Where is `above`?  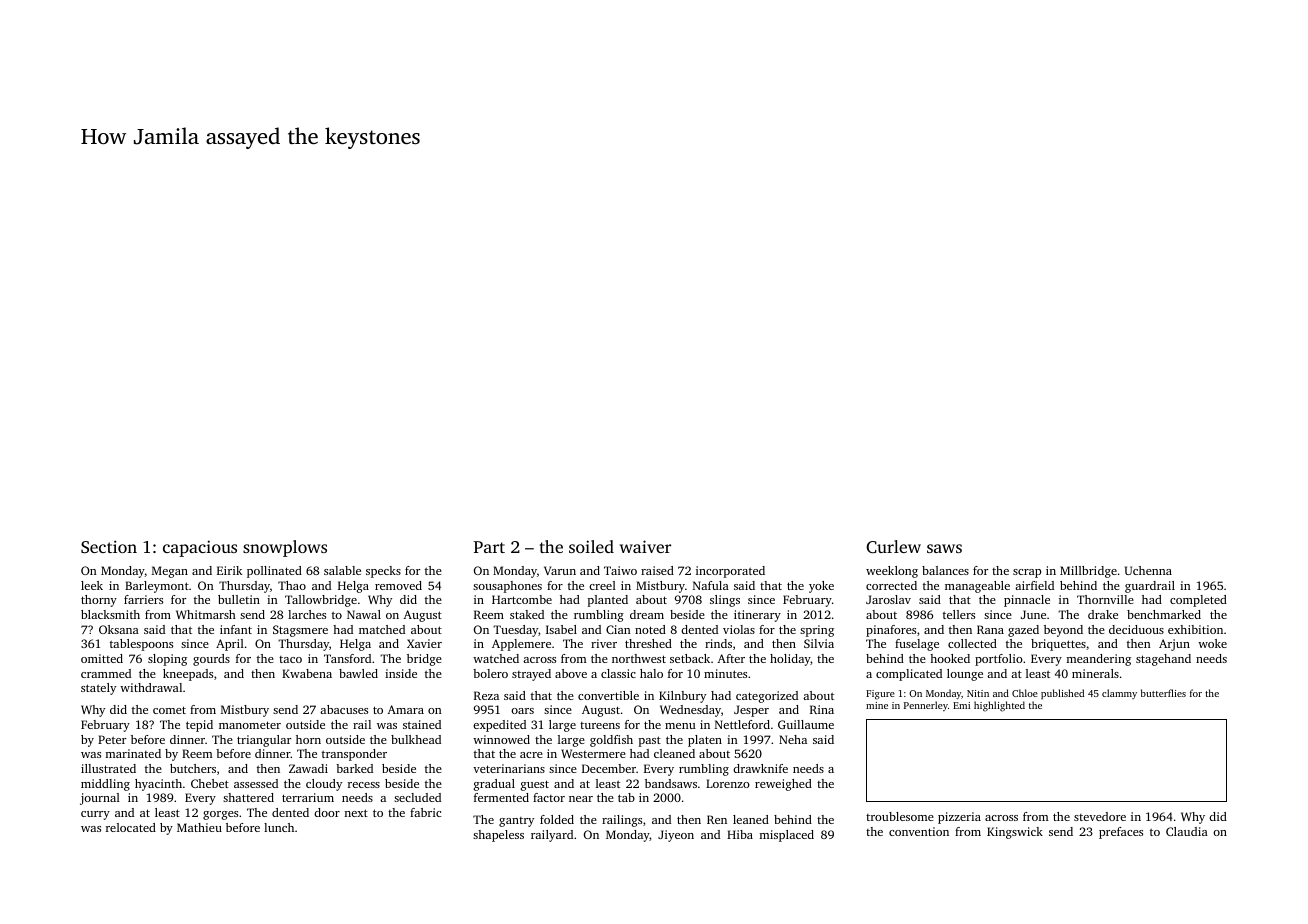
above is located at coordinates (571, 673).
